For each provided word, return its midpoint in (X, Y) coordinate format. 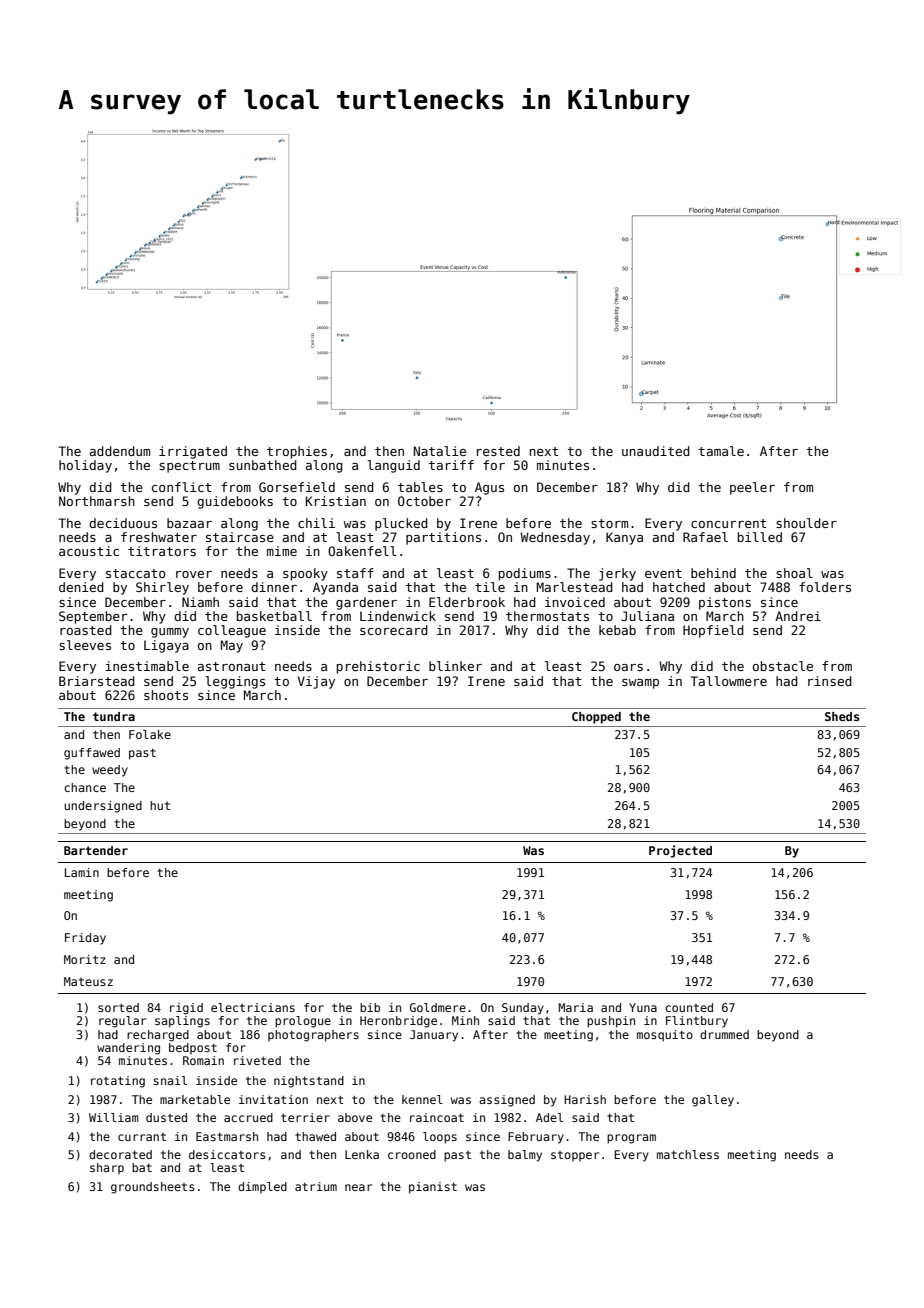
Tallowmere (728, 681)
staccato (136, 573)
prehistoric (378, 667)
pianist (433, 1188)
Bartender (96, 850)
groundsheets (153, 1188)
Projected (680, 851)
